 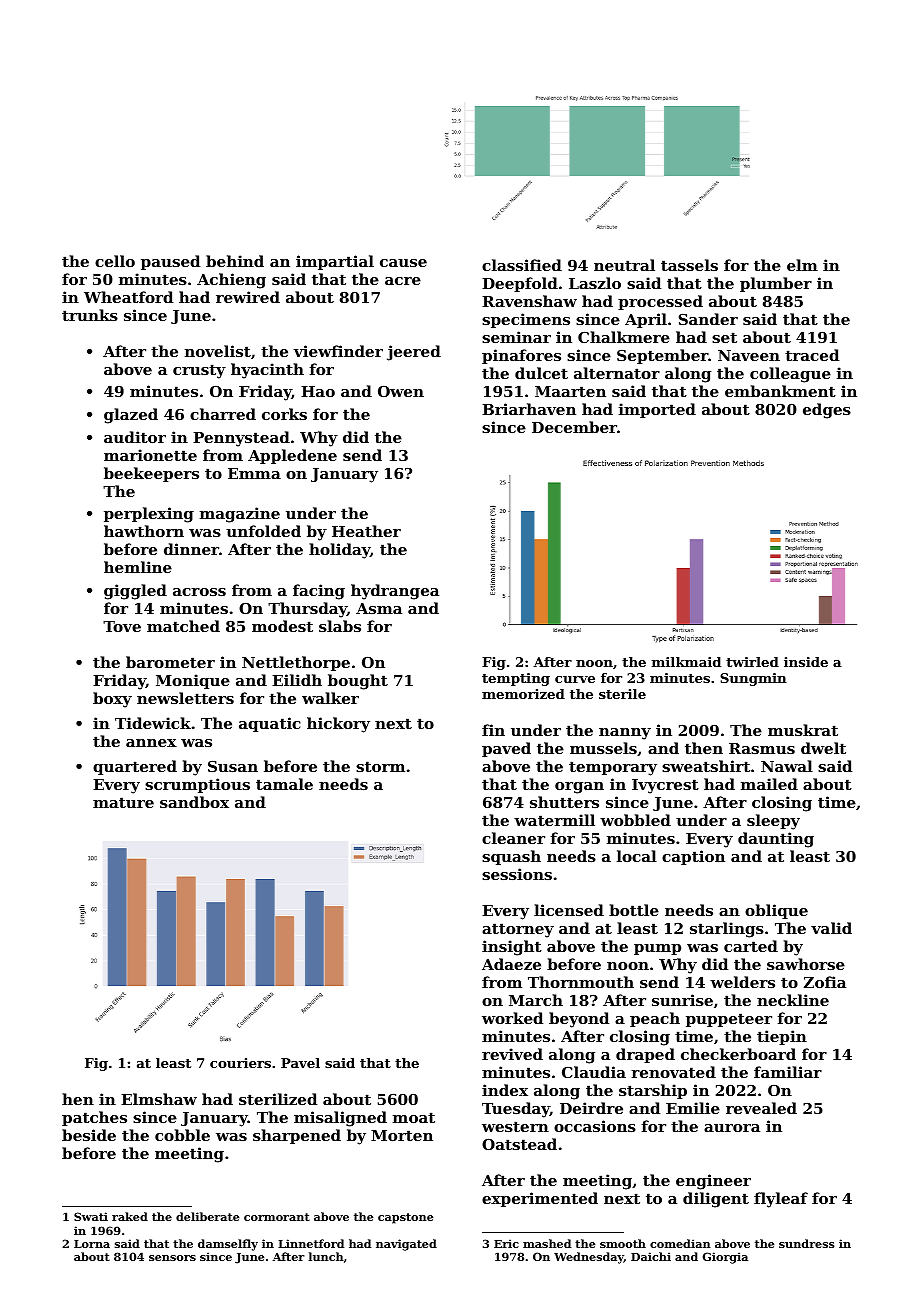 What do you see at coordinates (522, 265) in the page?
I see `classified` at bounding box center [522, 265].
